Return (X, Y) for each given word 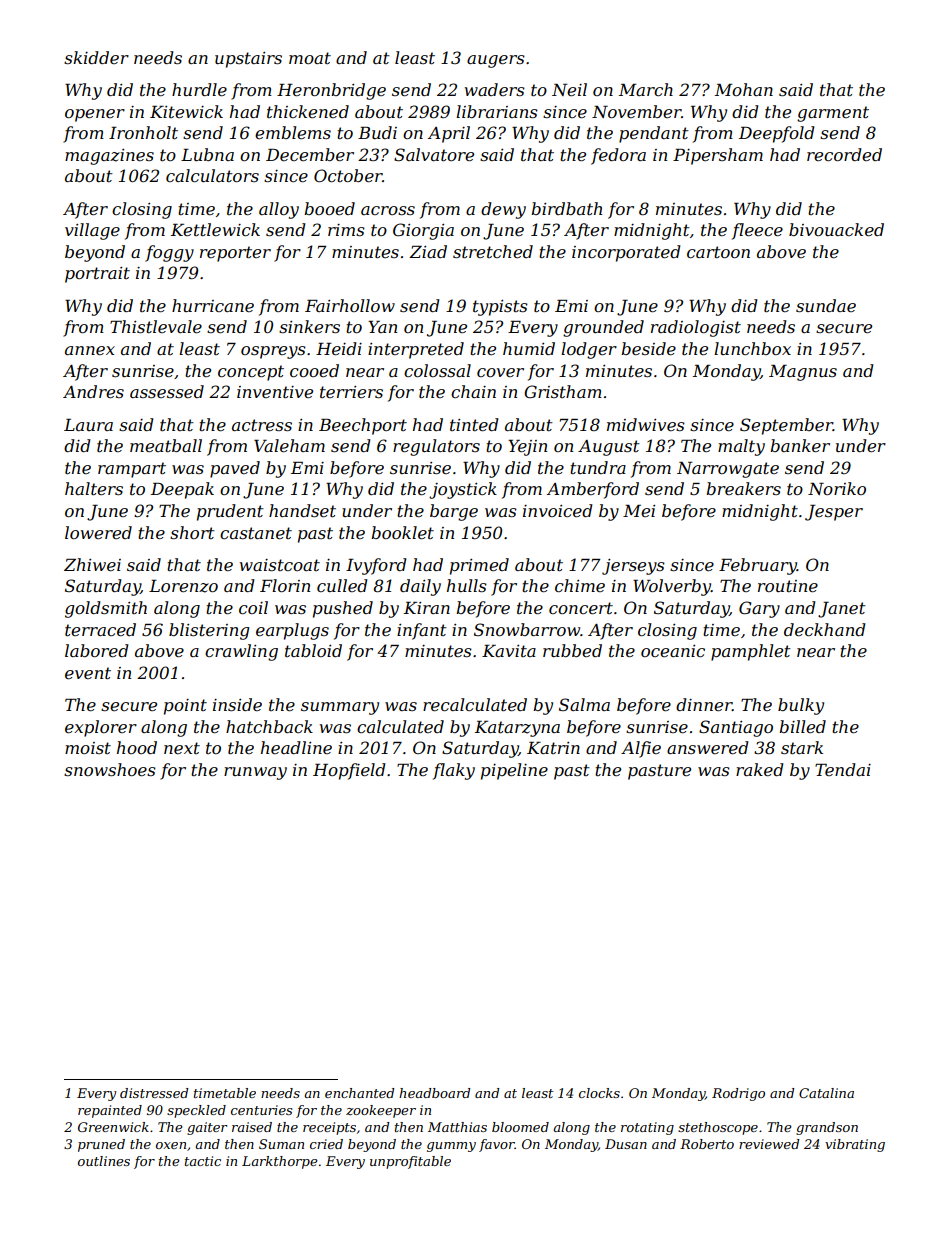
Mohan (744, 89)
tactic (203, 1161)
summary (340, 708)
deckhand (825, 629)
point (185, 707)
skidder (96, 57)
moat (310, 58)
